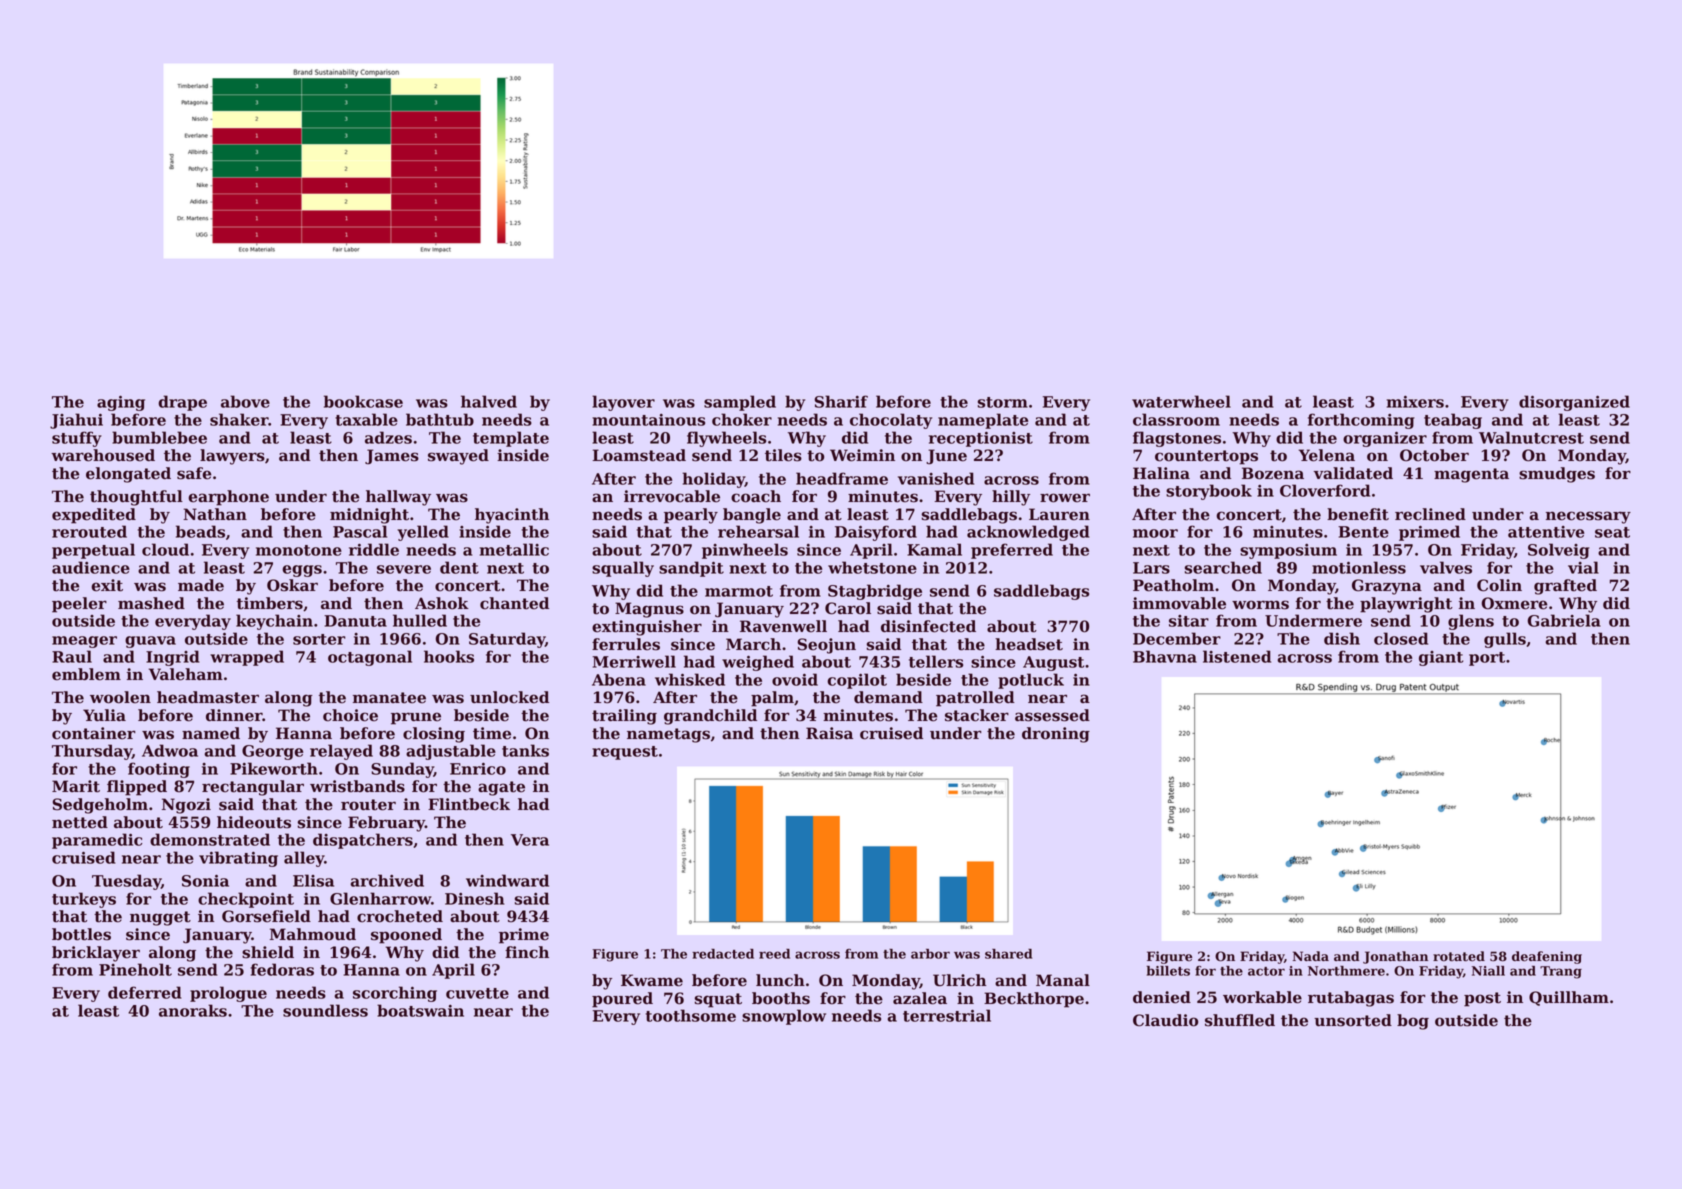 The image size is (1682, 1189). I want to click on dispatchers, so click(363, 841).
